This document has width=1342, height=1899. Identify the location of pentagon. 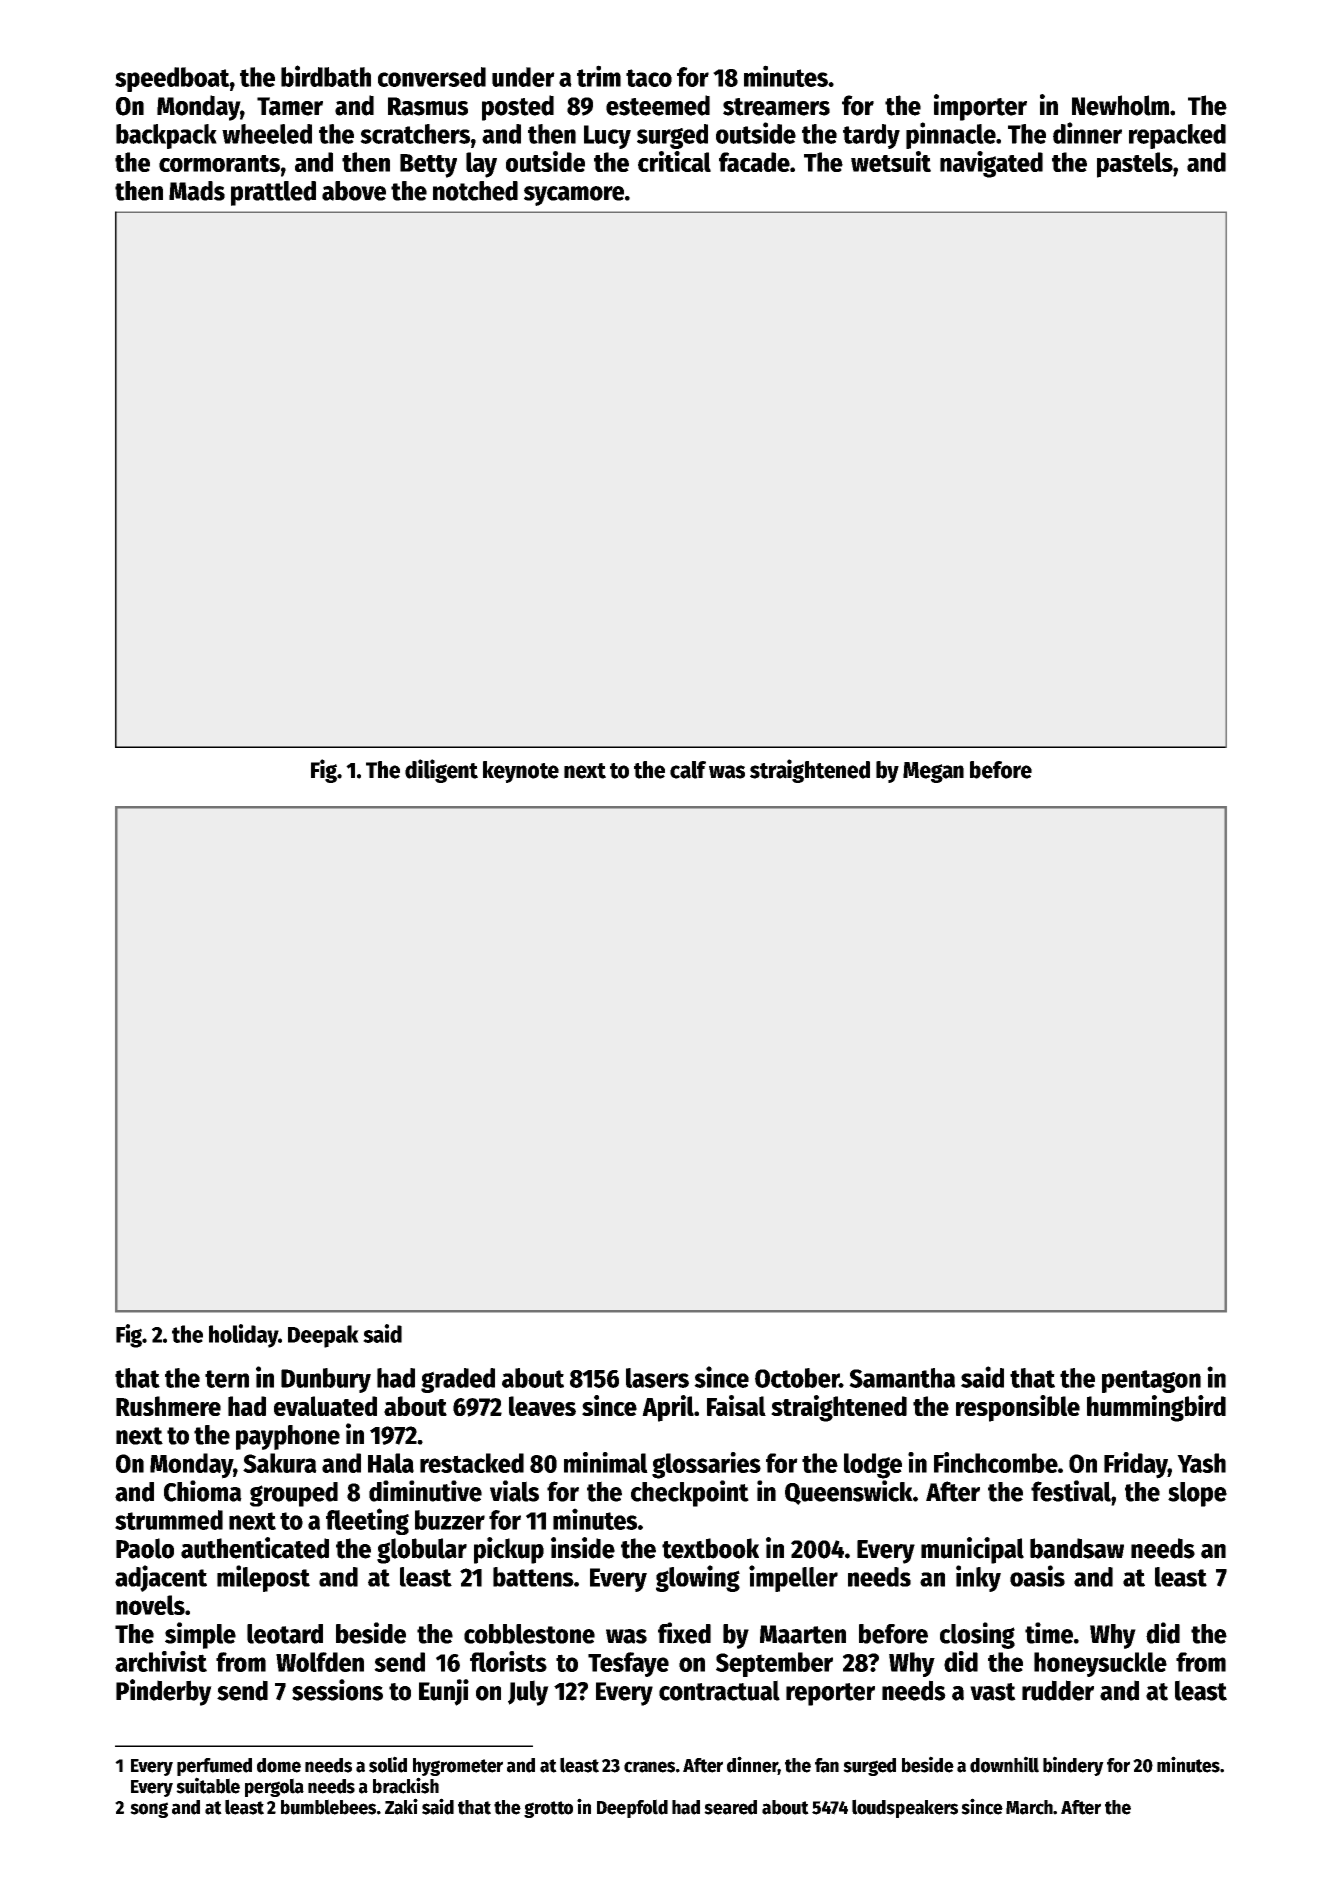
(1151, 1381).
